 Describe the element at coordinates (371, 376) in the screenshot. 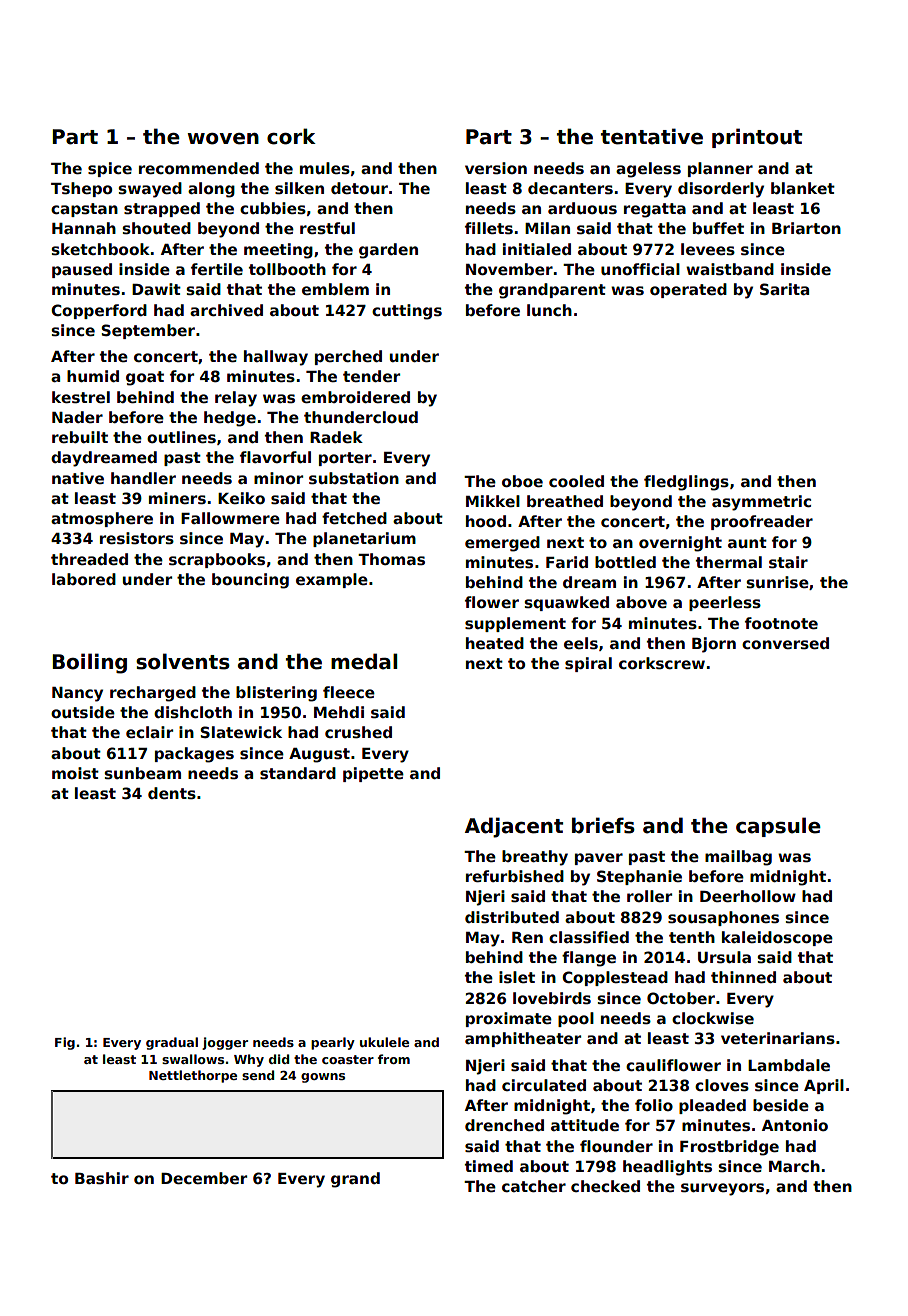

I see `tender` at that location.
